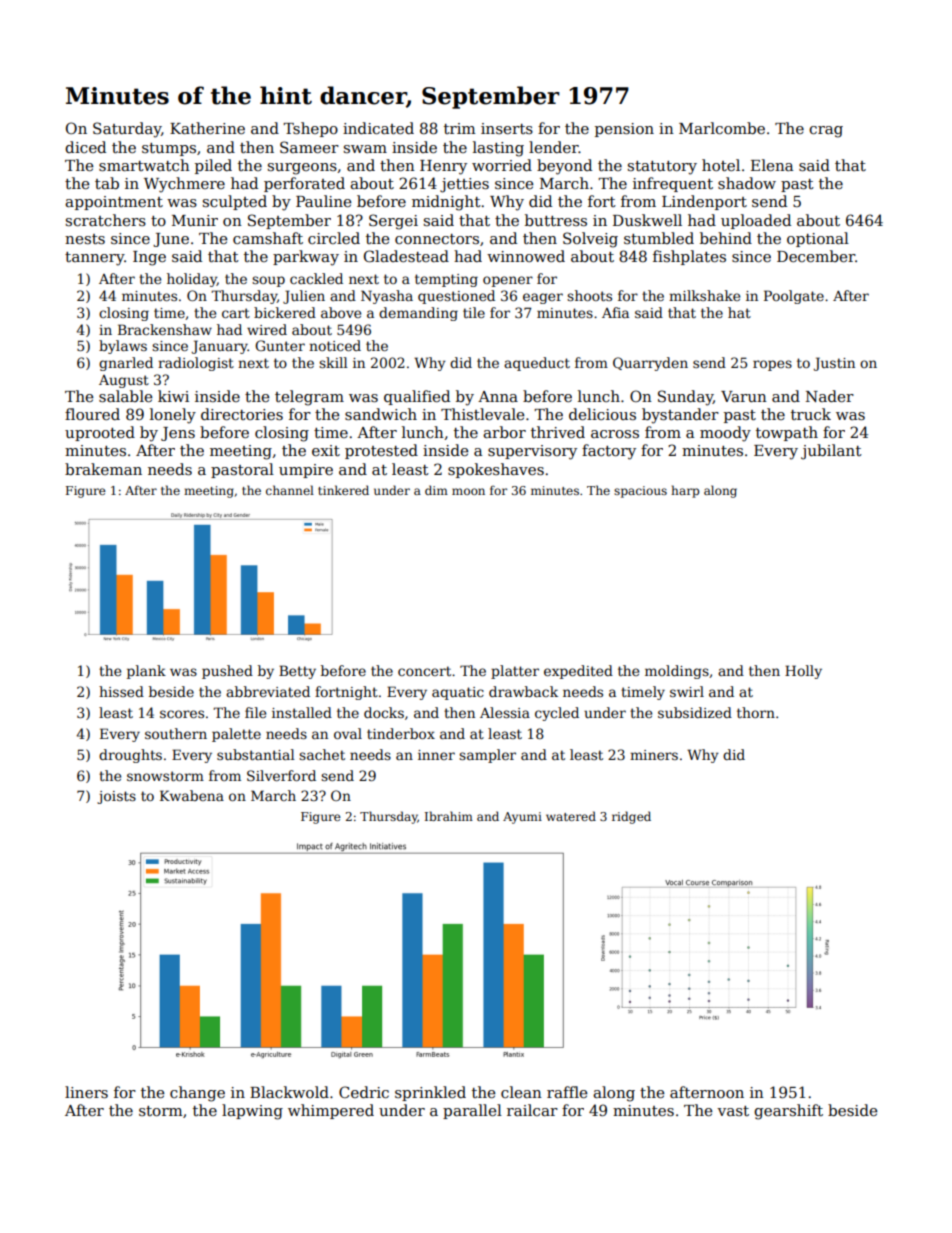 The image size is (952, 1233). Describe the element at coordinates (106, 220) in the page. I see `scratchers` at that location.
